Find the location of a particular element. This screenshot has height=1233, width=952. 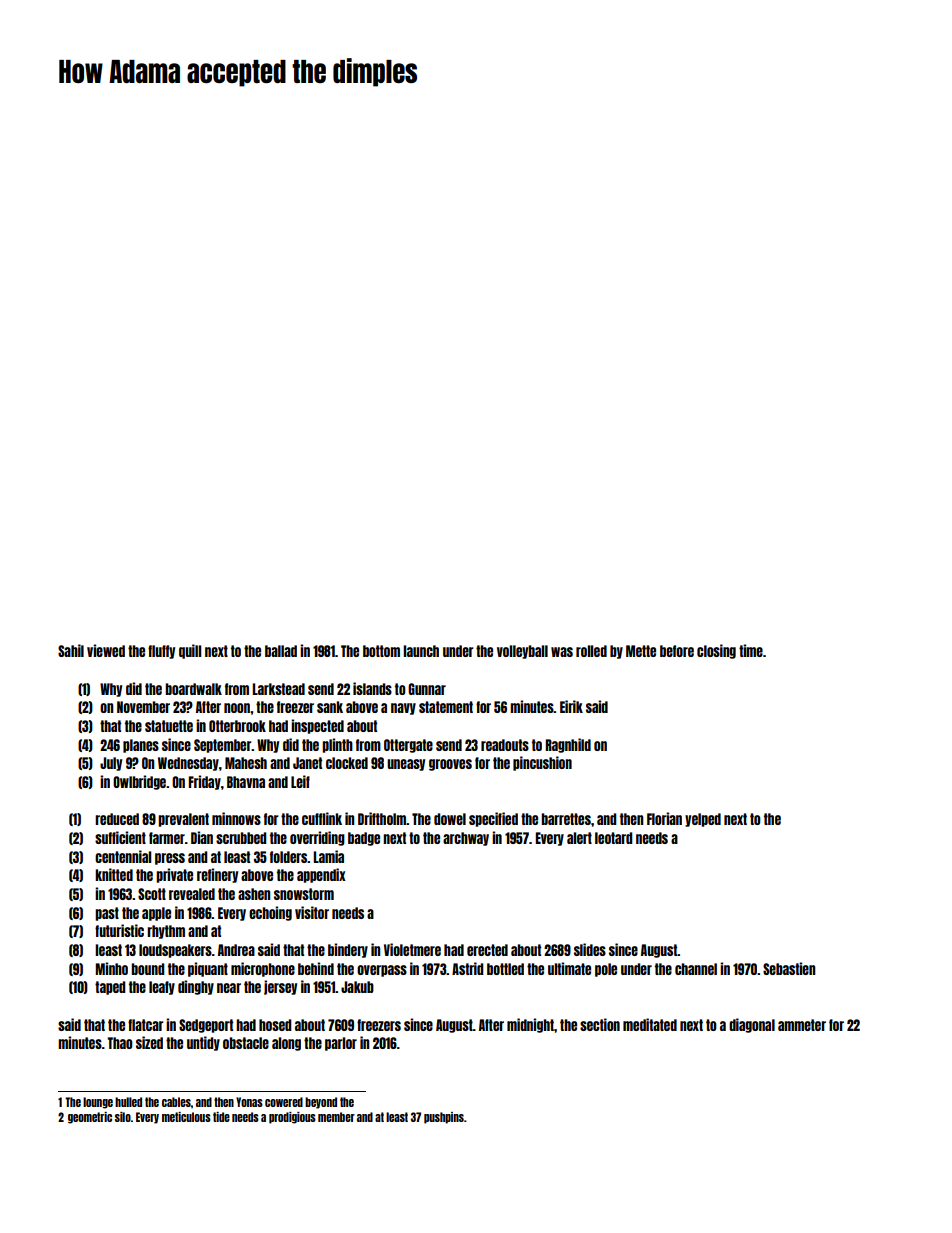

time is located at coordinates (751, 650).
